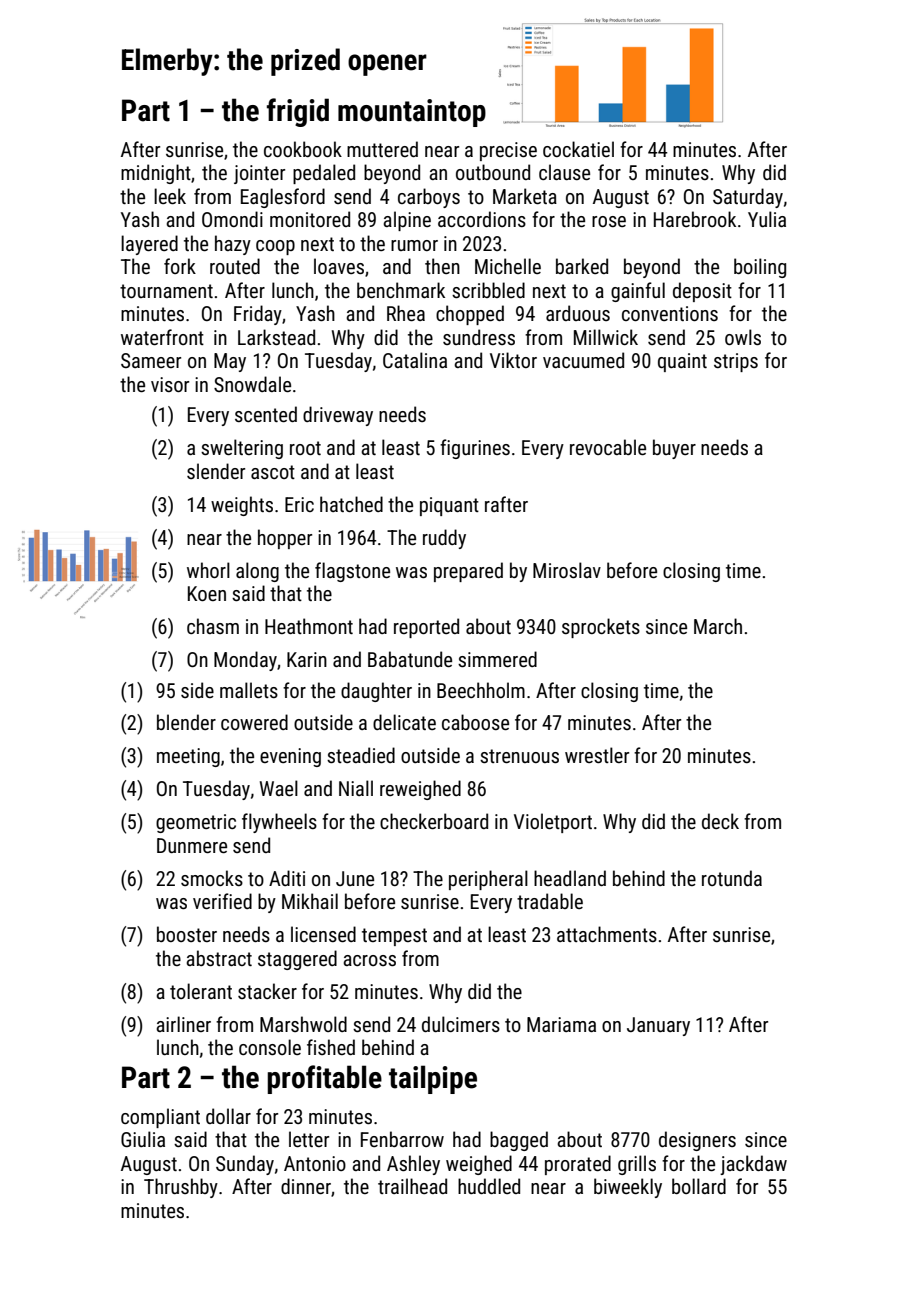 Image resolution: width=908 pixels, height=1316 pixels. What do you see at coordinates (413, 1165) in the document?
I see `Ashley` at bounding box center [413, 1165].
